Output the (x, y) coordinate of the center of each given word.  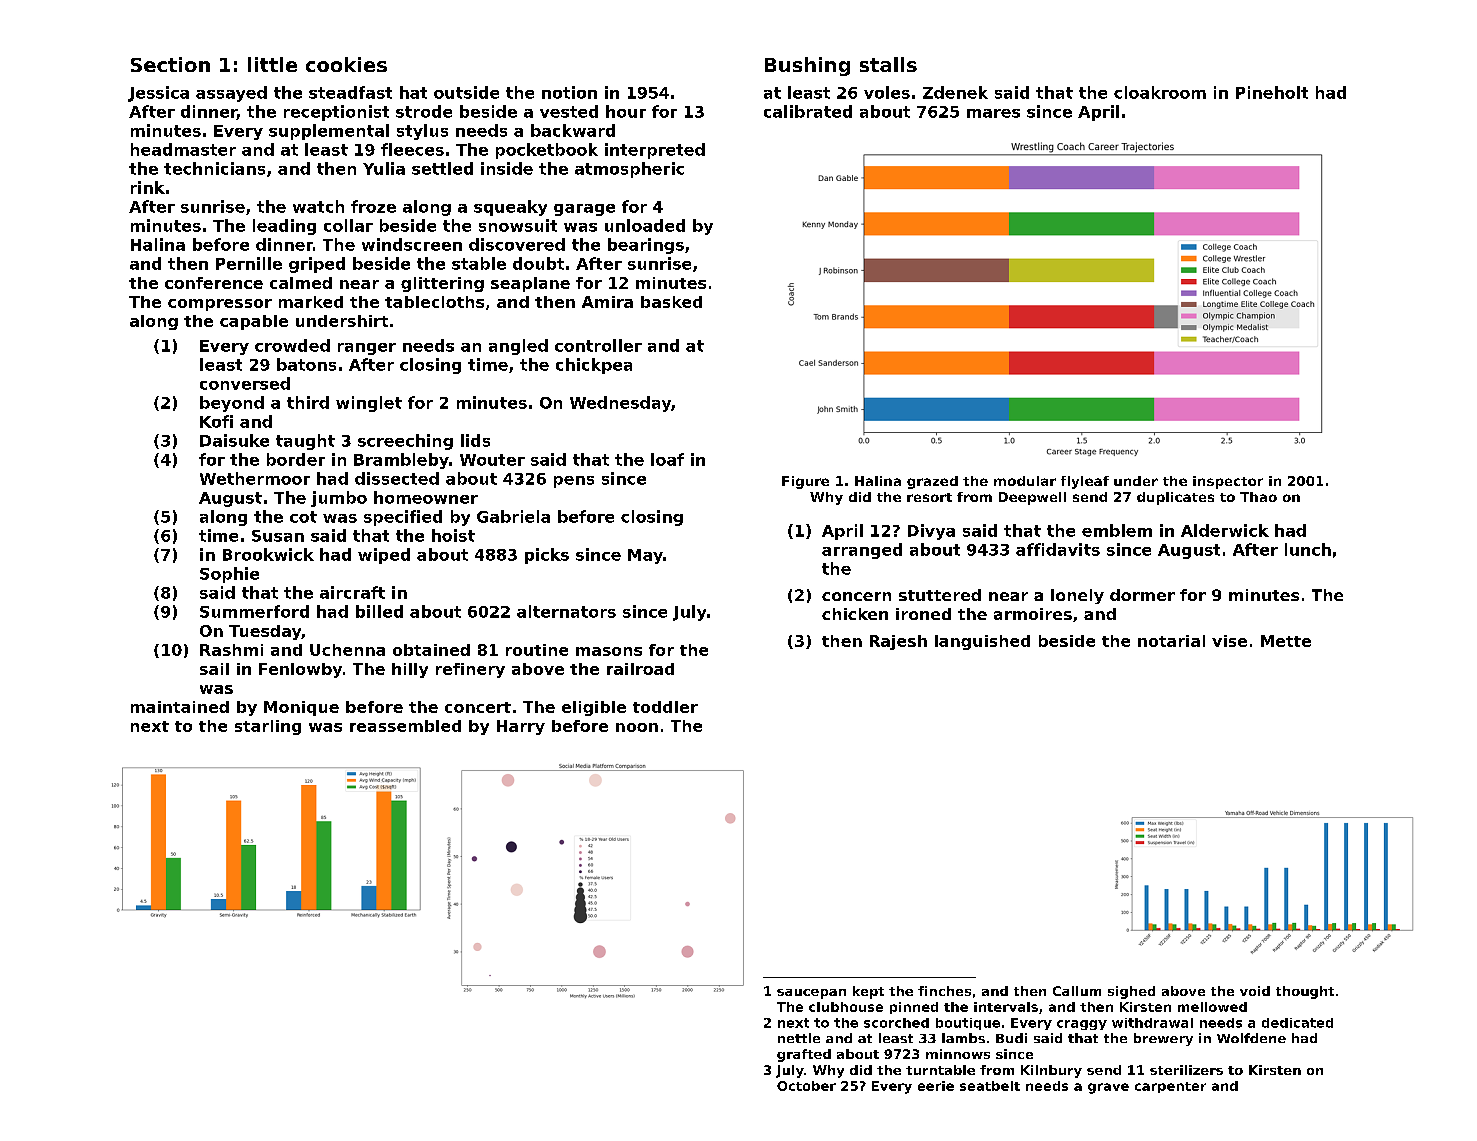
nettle (799, 1038)
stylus (422, 132)
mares (993, 113)
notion (569, 92)
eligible (594, 708)
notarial (1171, 641)
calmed (301, 283)
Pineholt (1272, 92)
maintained (180, 707)
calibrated (808, 111)
